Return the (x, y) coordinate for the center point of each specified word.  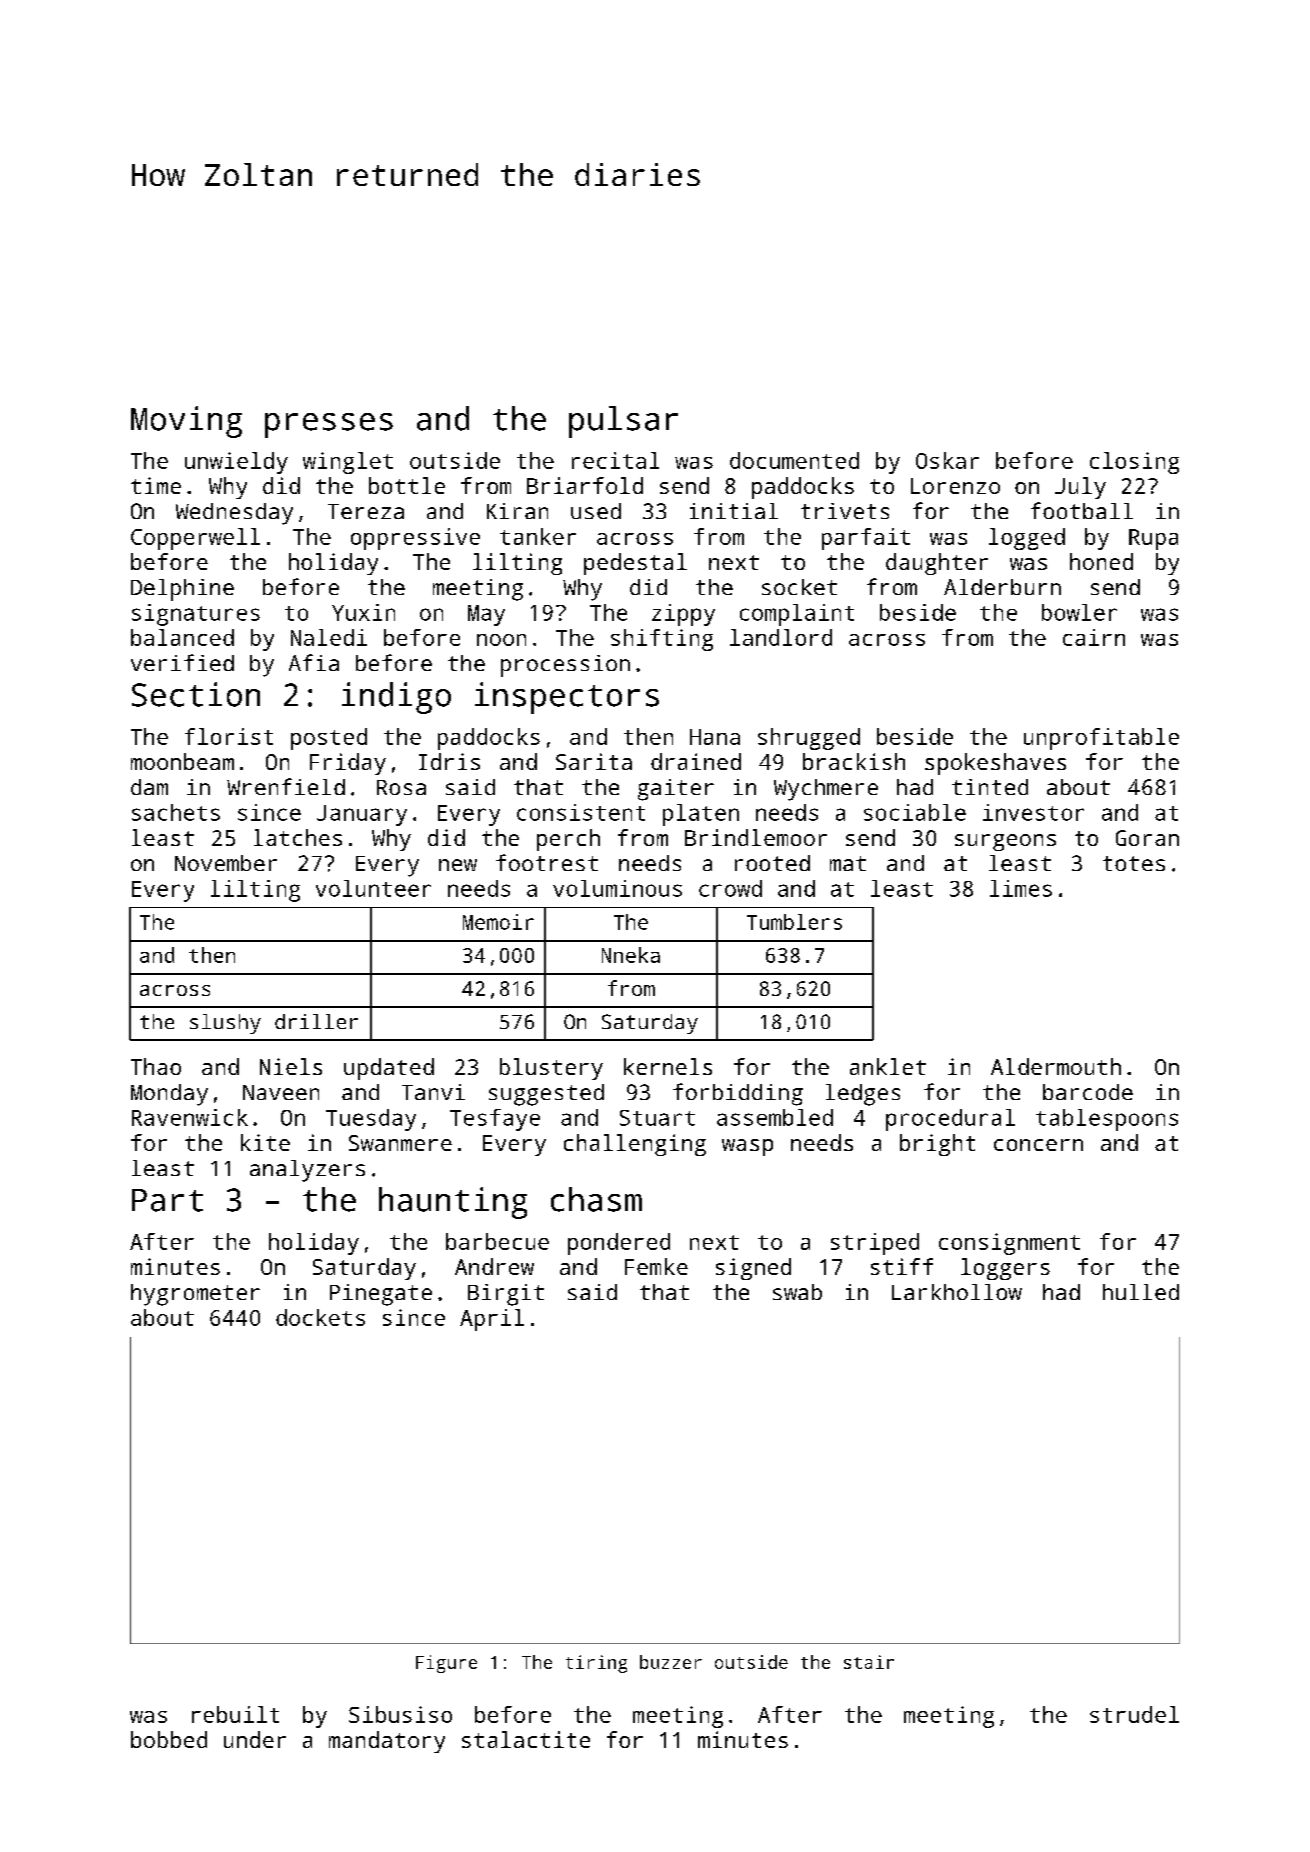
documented (794, 460)
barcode (1088, 1092)
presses (329, 425)
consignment (1009, 1244)
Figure (446, 1664)
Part (167, 1200)
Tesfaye (495, 1120)
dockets (320, 1317)
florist (229, 736)
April (492, 1320)
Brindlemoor (756, 837)
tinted (990, 787)
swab (797, 1292)
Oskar (947, 460)
